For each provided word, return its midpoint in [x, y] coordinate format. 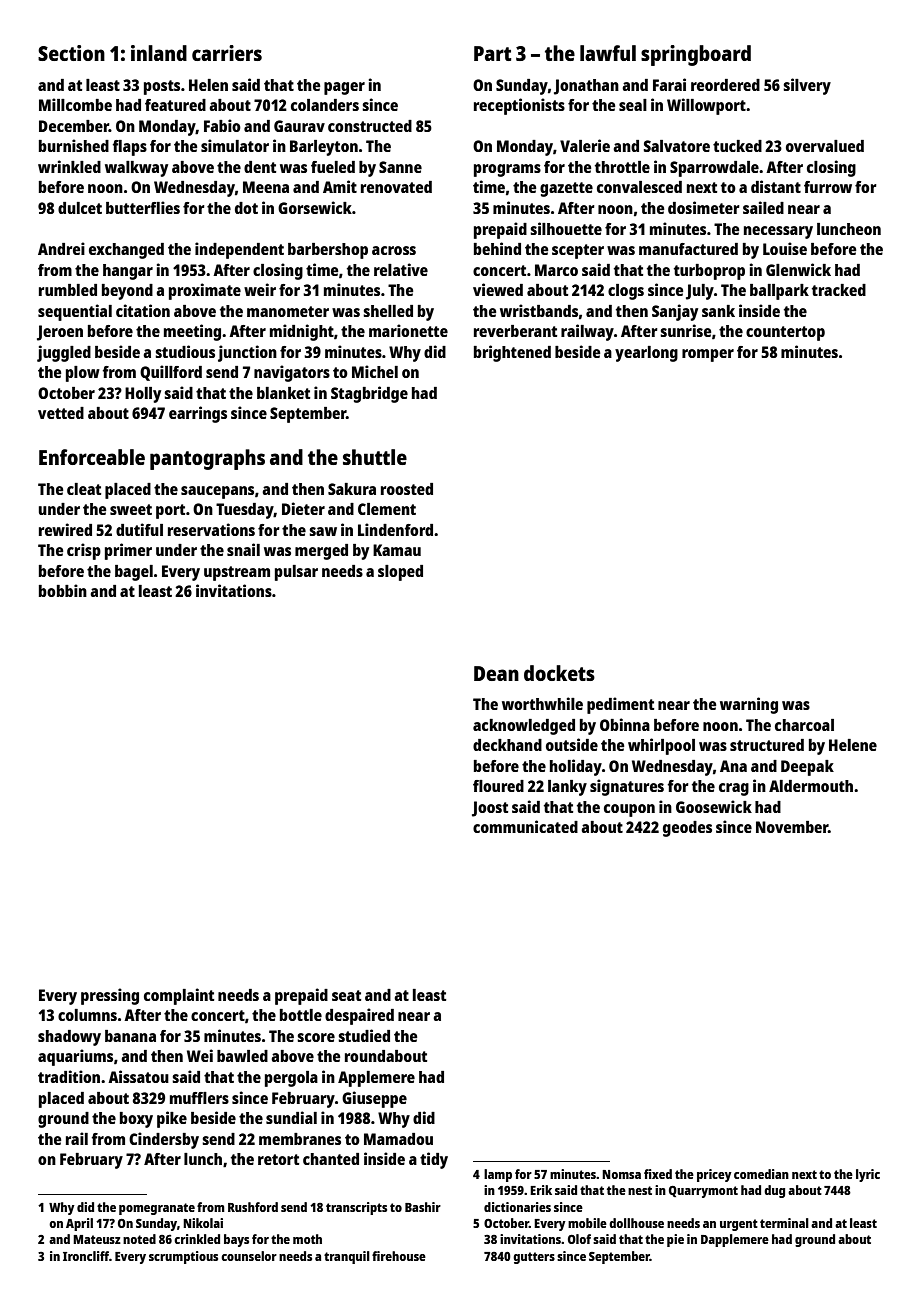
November [792, 827]
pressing [110, 996]
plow [83, 374]
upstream [237, 573]
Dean [496, 673]
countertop [785, 333]
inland [159, 53]
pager [344, 88]
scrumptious [183, 1257]
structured [767, 745]
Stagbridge [369, 394]
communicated [525, 826]
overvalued [825, 146]
